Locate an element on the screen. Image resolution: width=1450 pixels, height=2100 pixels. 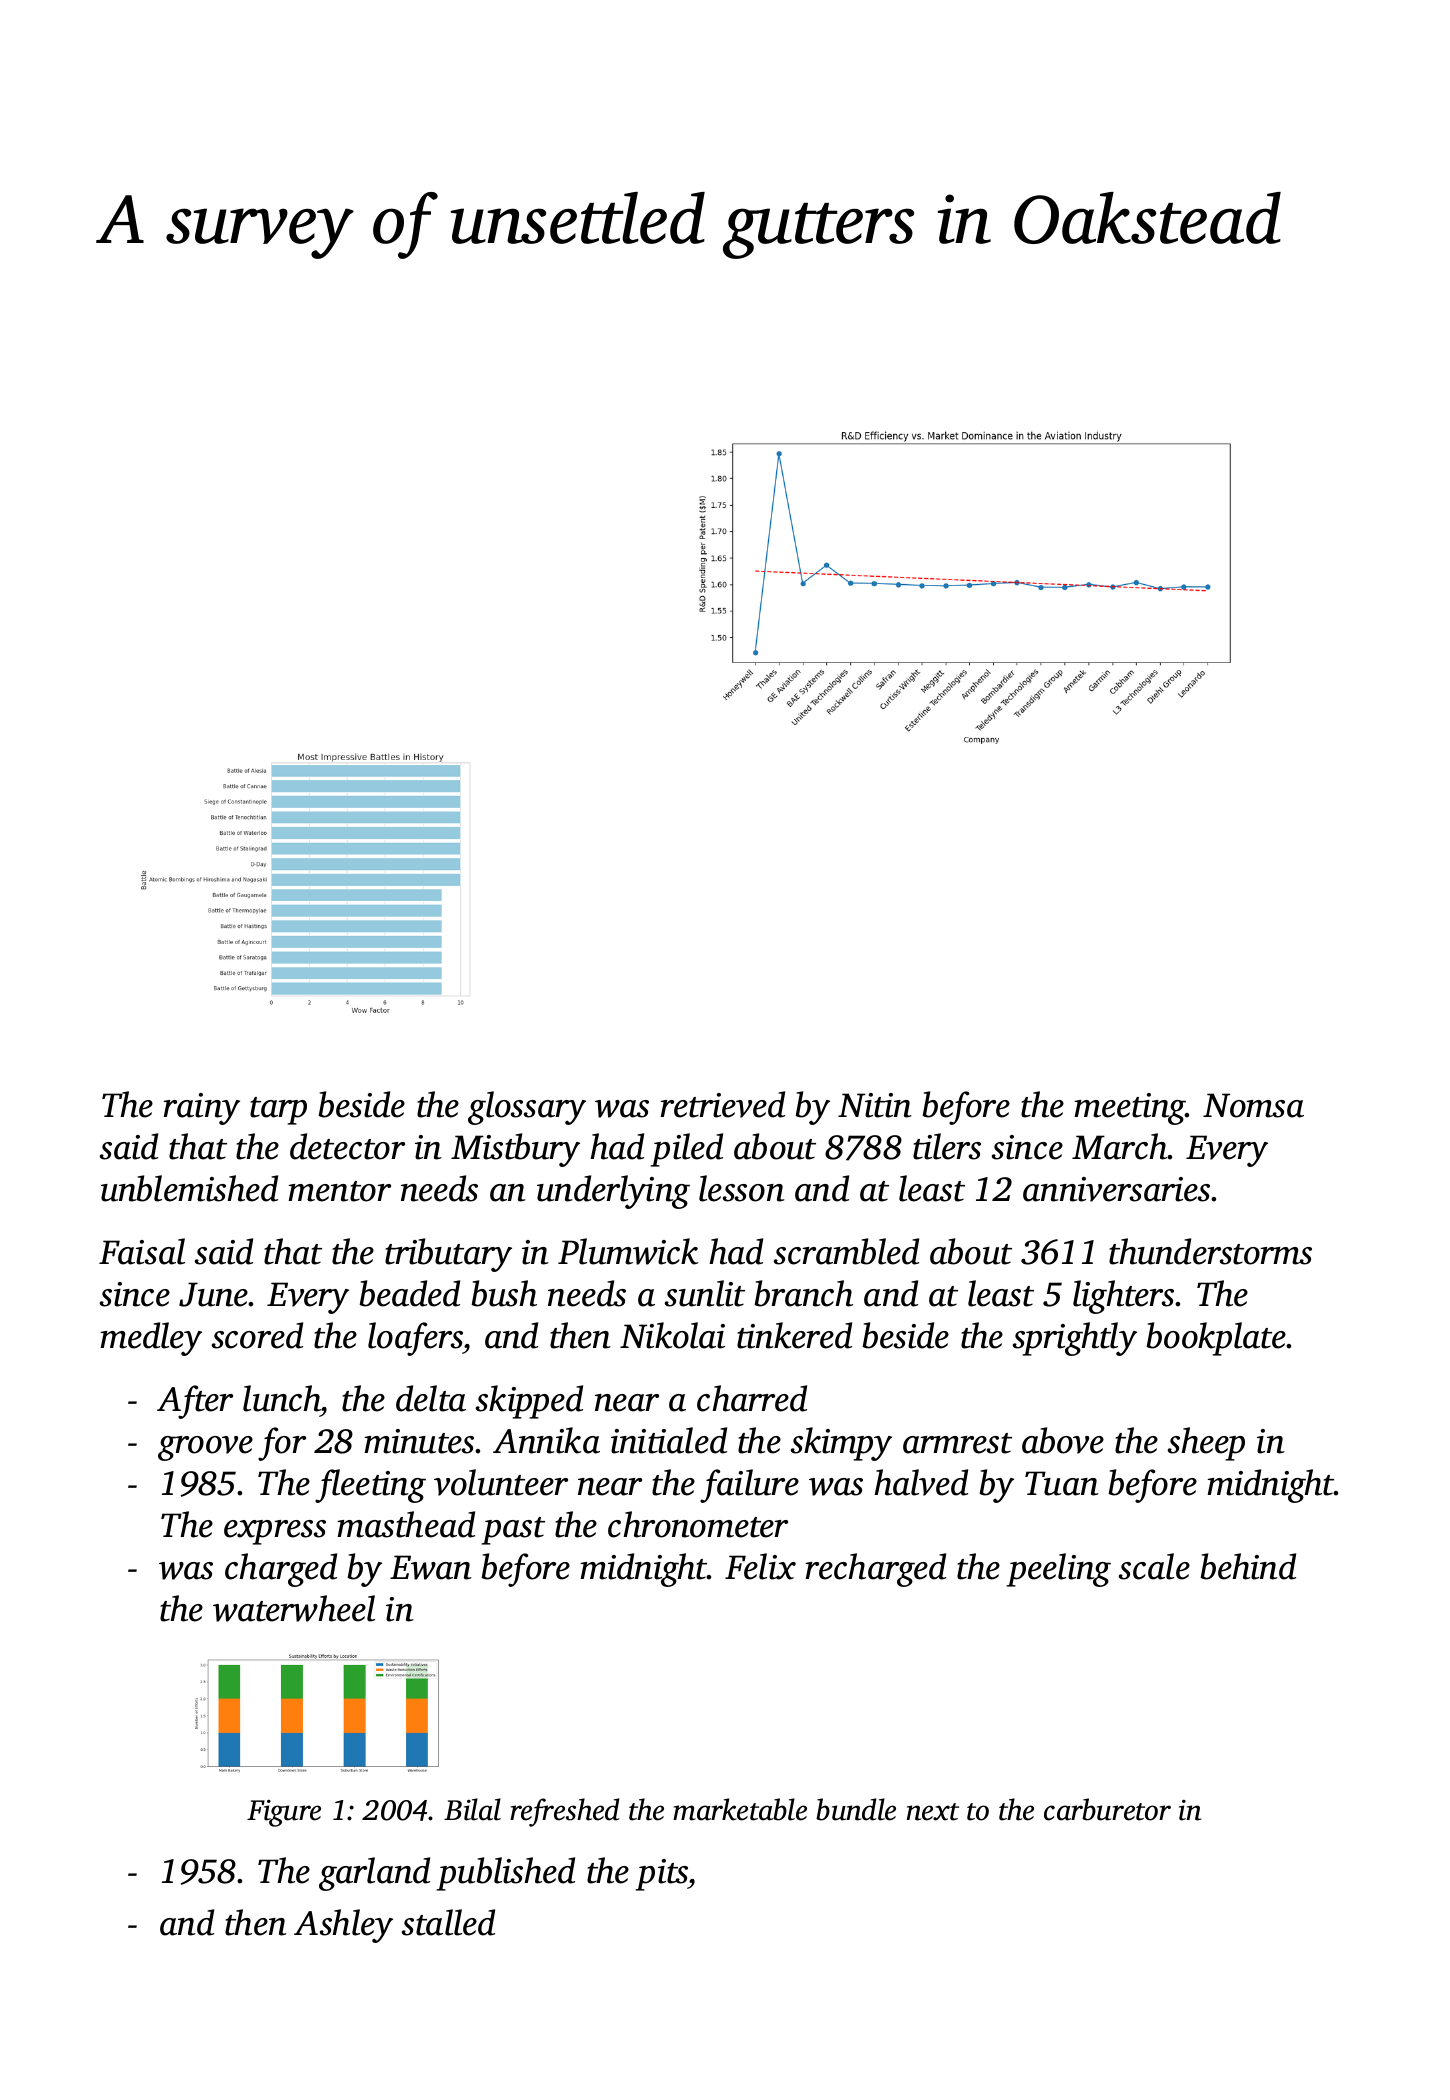
scale is located at coordinates (1154, 1566).
